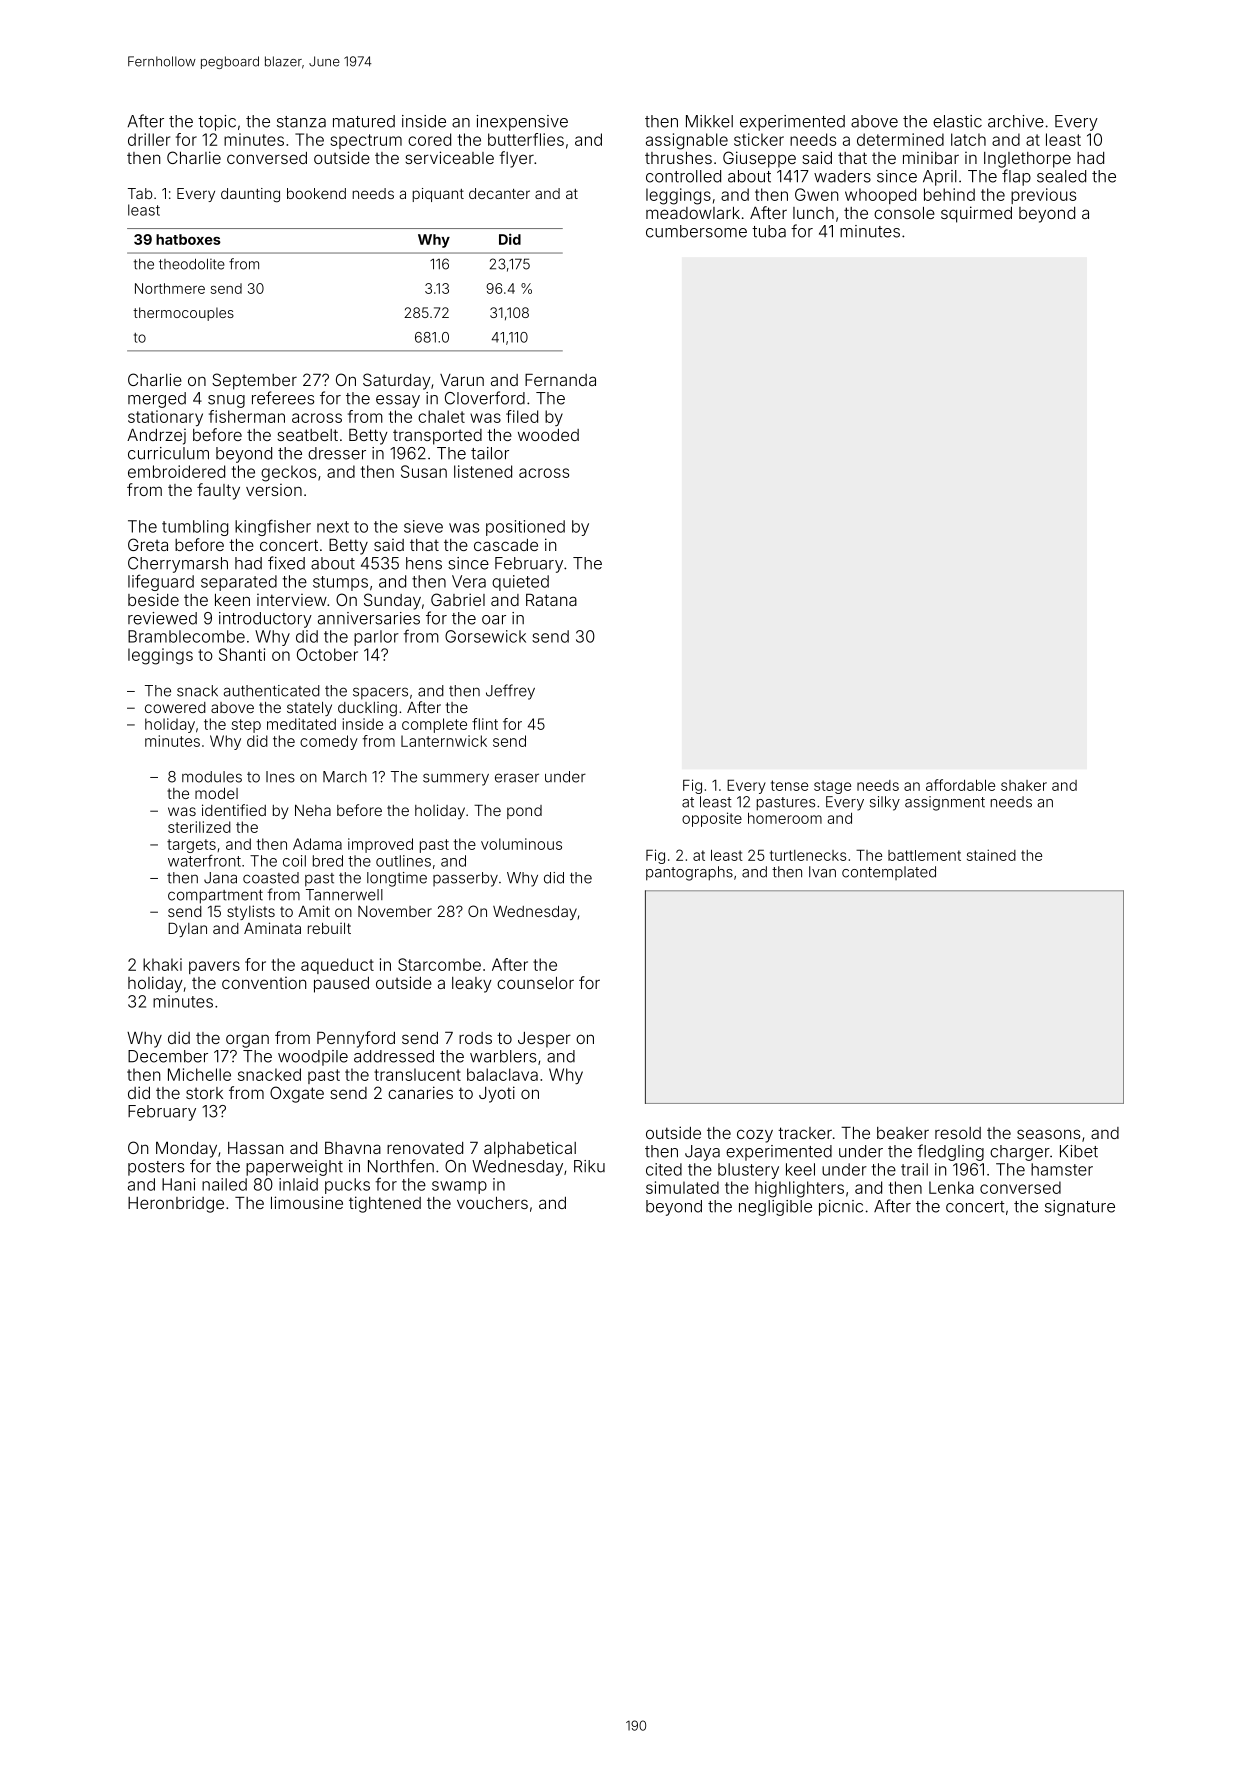  I want to click on archive, so click(1016, 121).
